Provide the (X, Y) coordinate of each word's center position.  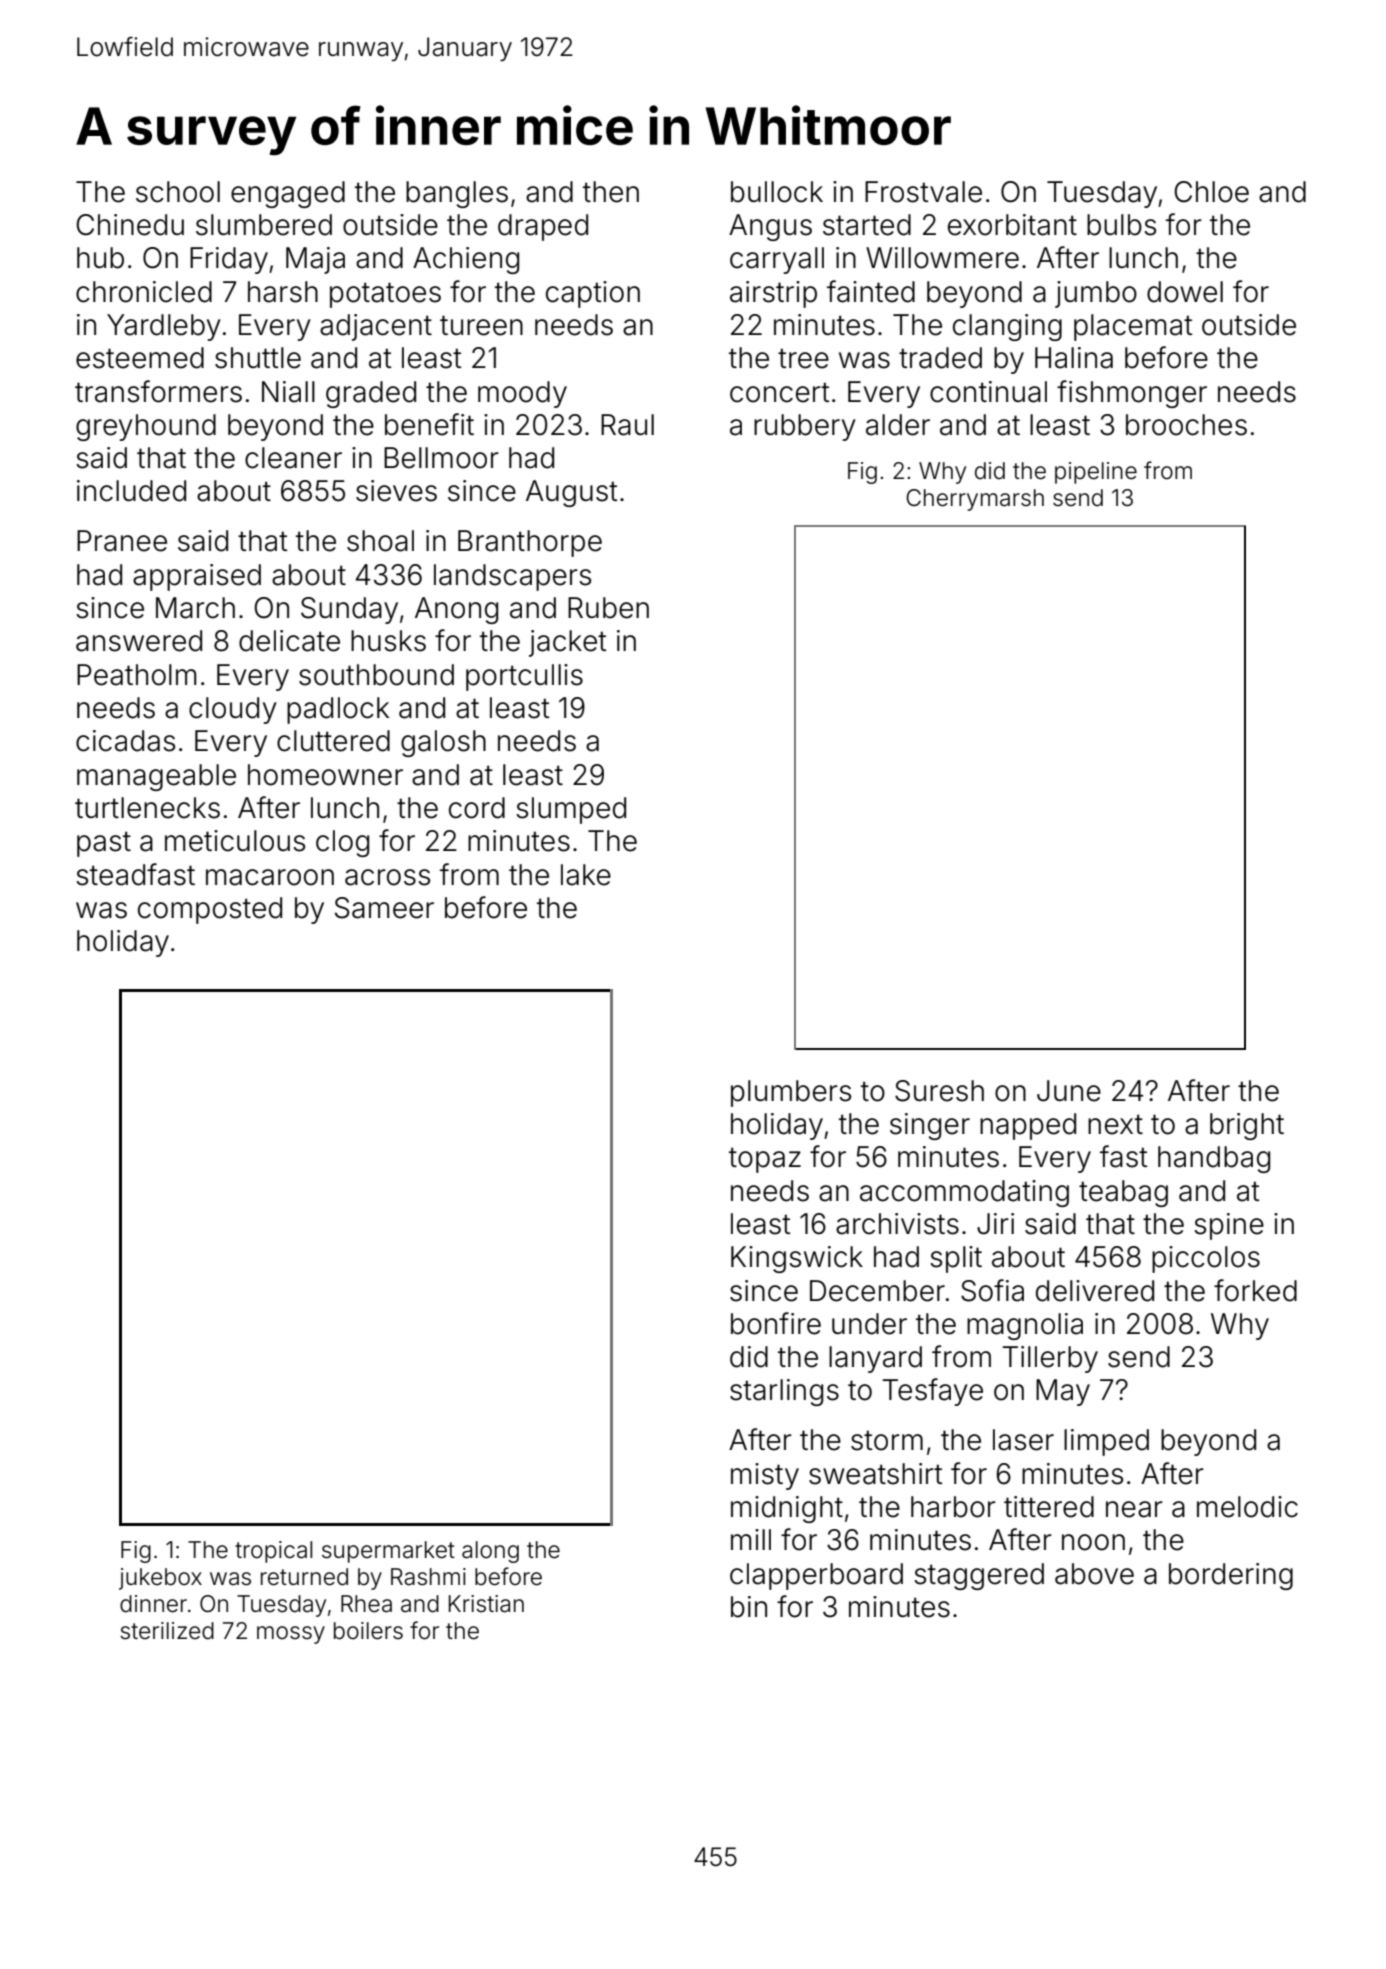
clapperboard (816, 1576)
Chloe (1211, 192)
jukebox (160, 1579)
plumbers (791, 1093)
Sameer (384, 908)
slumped (571, 810)
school (178, 192)
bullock (777, 192)
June (1069, 1091)
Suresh (939, 1091)
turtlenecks (147, 808)
